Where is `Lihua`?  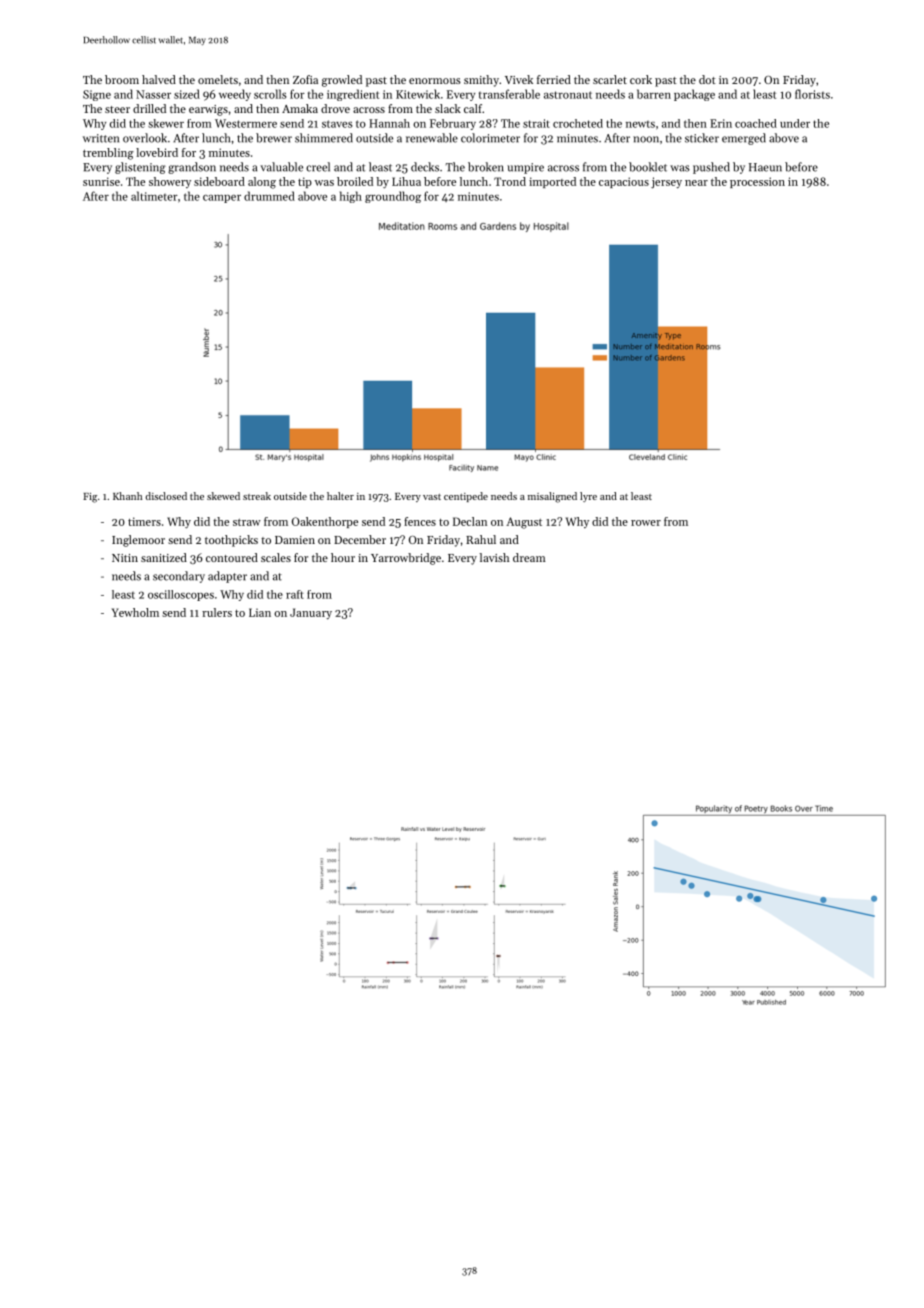
Lihua is located at coordinates (406, 181).
